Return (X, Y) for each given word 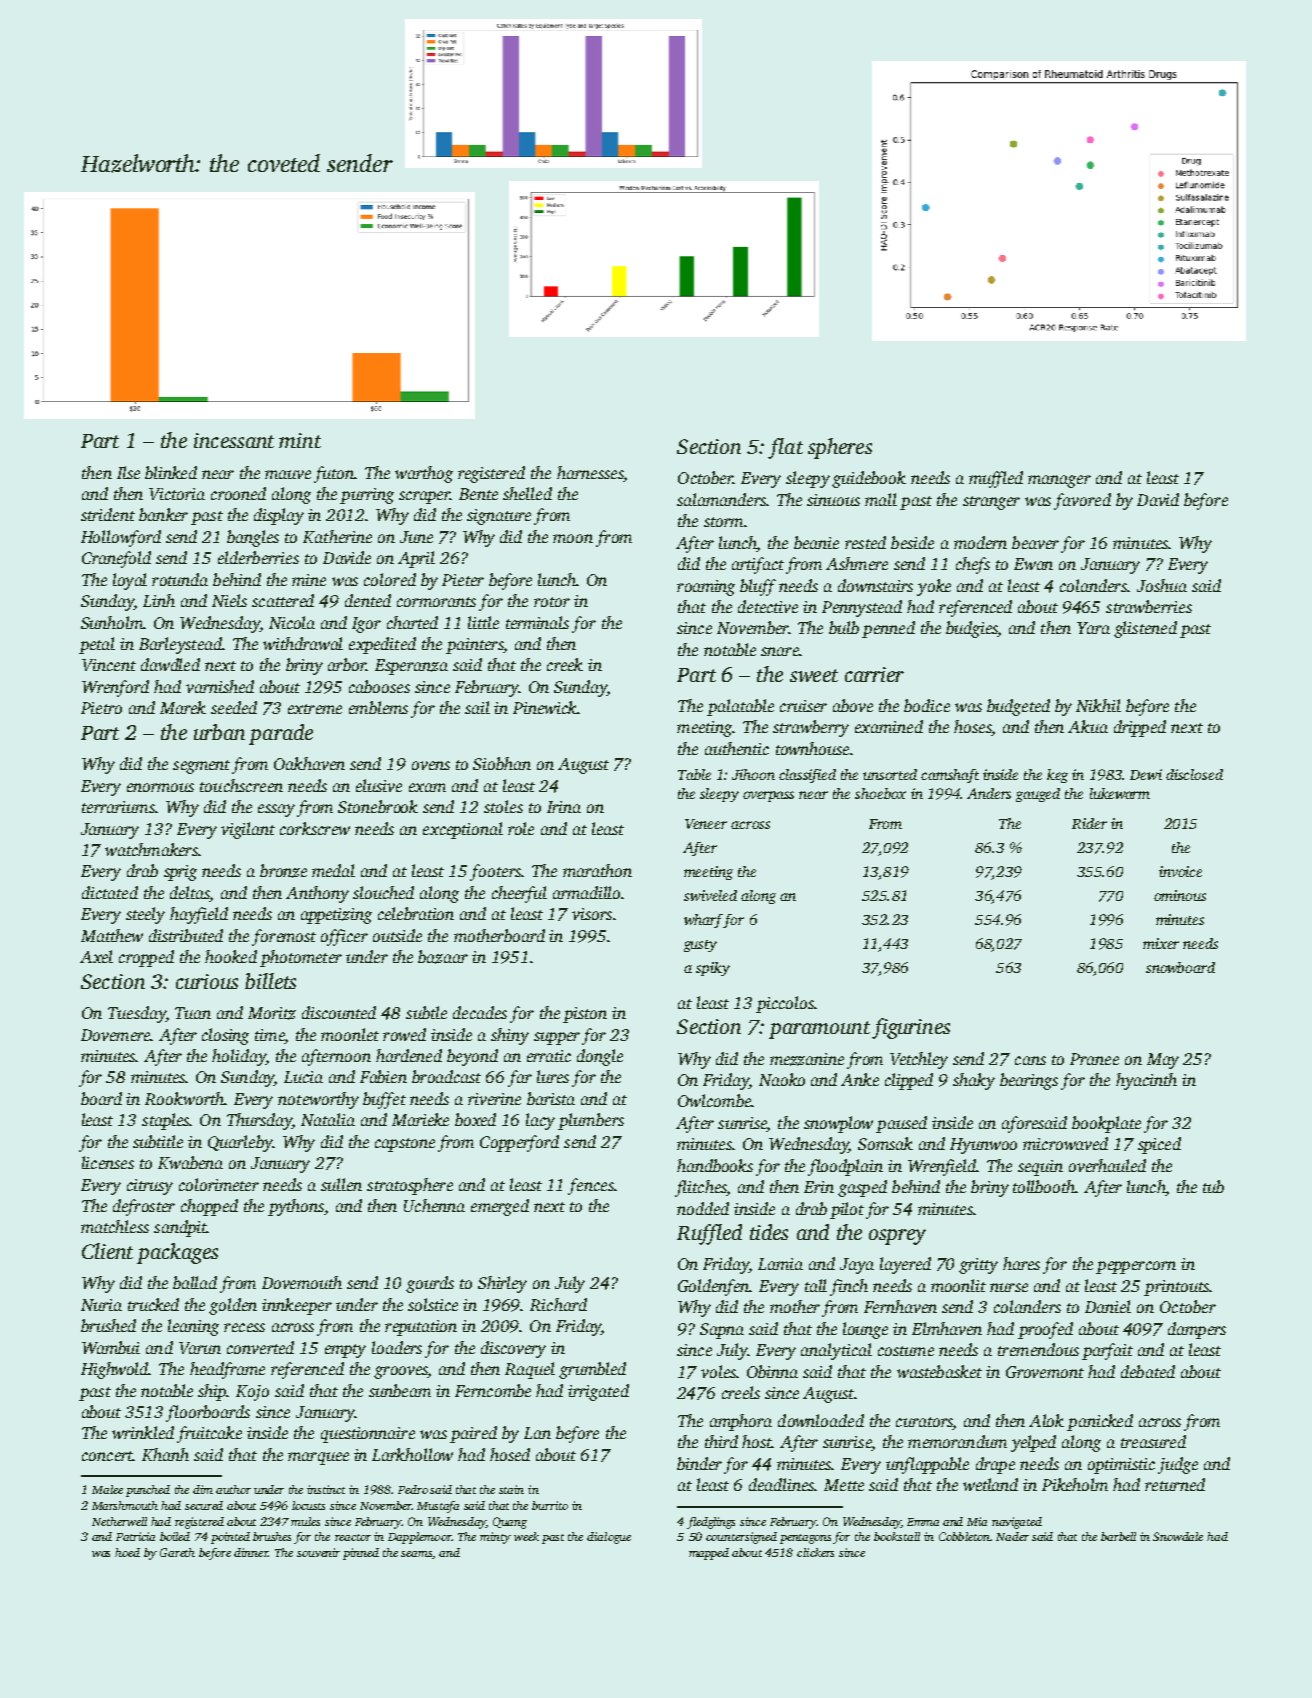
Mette (844, 1485)
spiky (713, 969)
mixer (1161, 943)
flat (785, 448)
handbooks (715, 1165)
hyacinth (1146, 1081)
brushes (272, 1536)
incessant (234, 440)
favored (1082, 501)
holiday (239, 1057)
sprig (180, 873)
